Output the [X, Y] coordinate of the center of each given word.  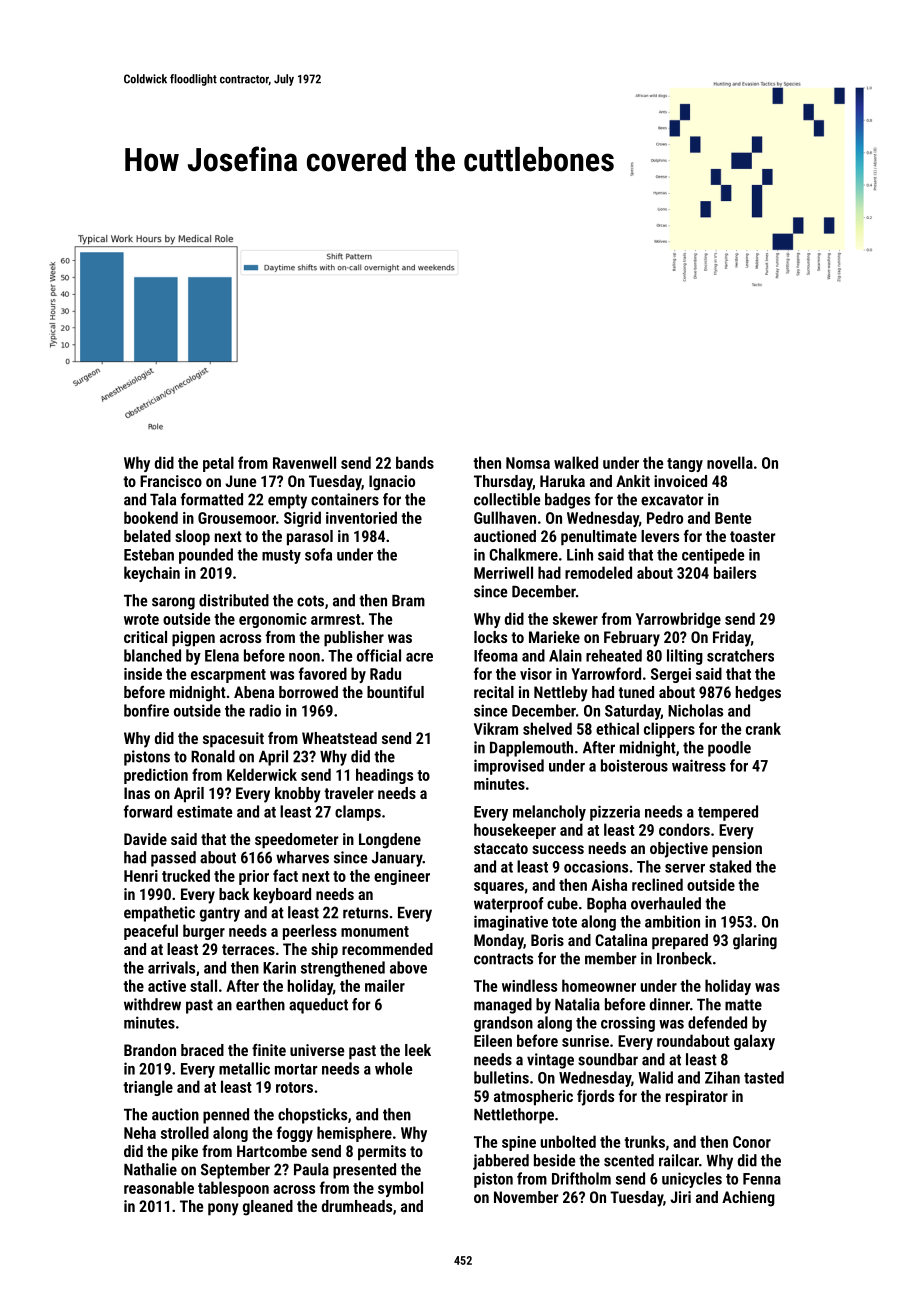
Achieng [748, 1199]
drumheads [357, 1206]
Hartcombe [272, 1151]
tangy [685, 465]
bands [415, 462]
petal [218, 464]
